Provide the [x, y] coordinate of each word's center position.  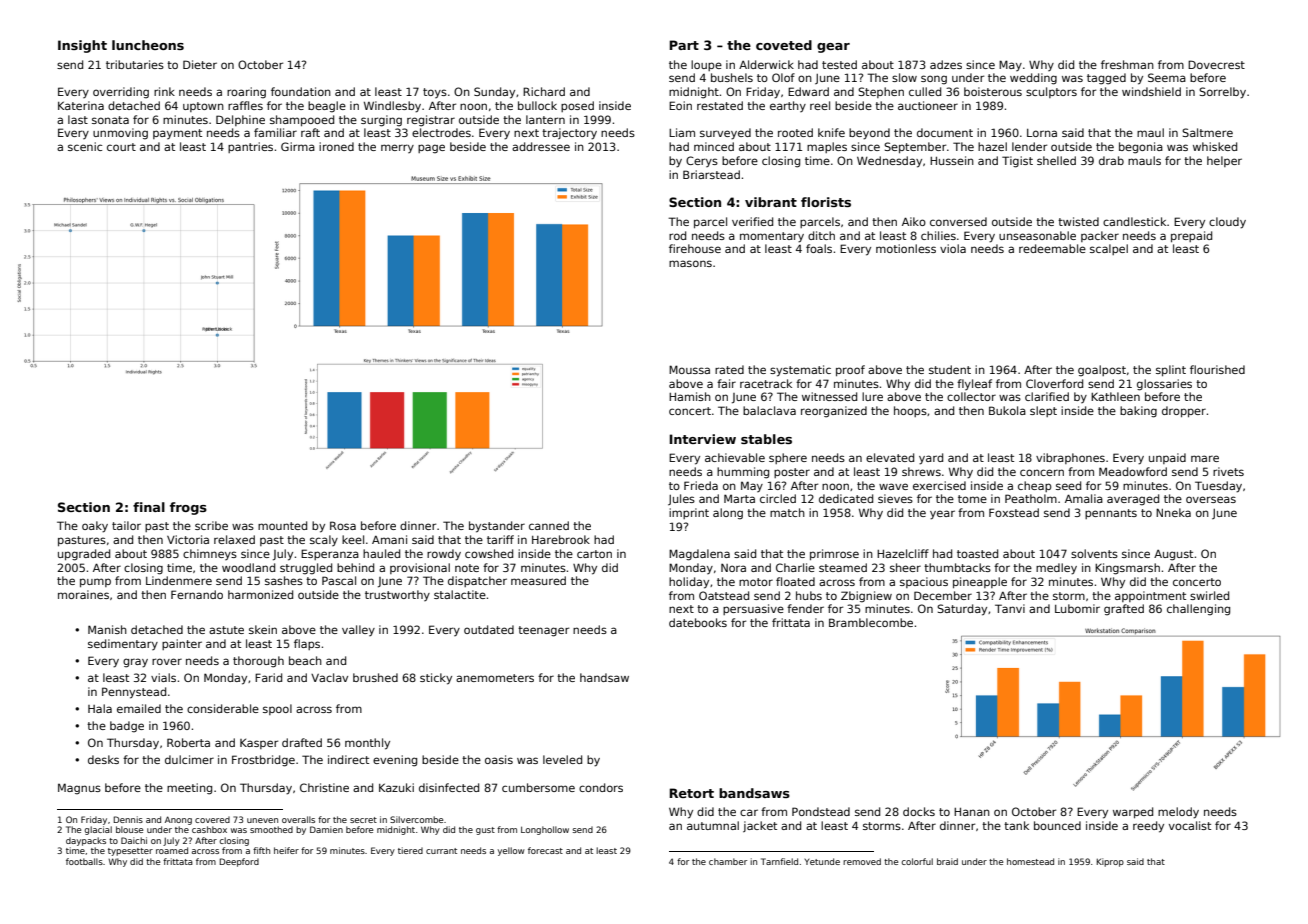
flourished [1217, 369]
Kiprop [1110, 862]
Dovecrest [1216, 64]
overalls [298, 819]
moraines [83, 594]
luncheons [148, 45]
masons [690, 263]
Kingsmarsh [1127, 569]
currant [441, 851]
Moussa [689, 369]
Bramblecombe [871, 622]
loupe [706, 65]
